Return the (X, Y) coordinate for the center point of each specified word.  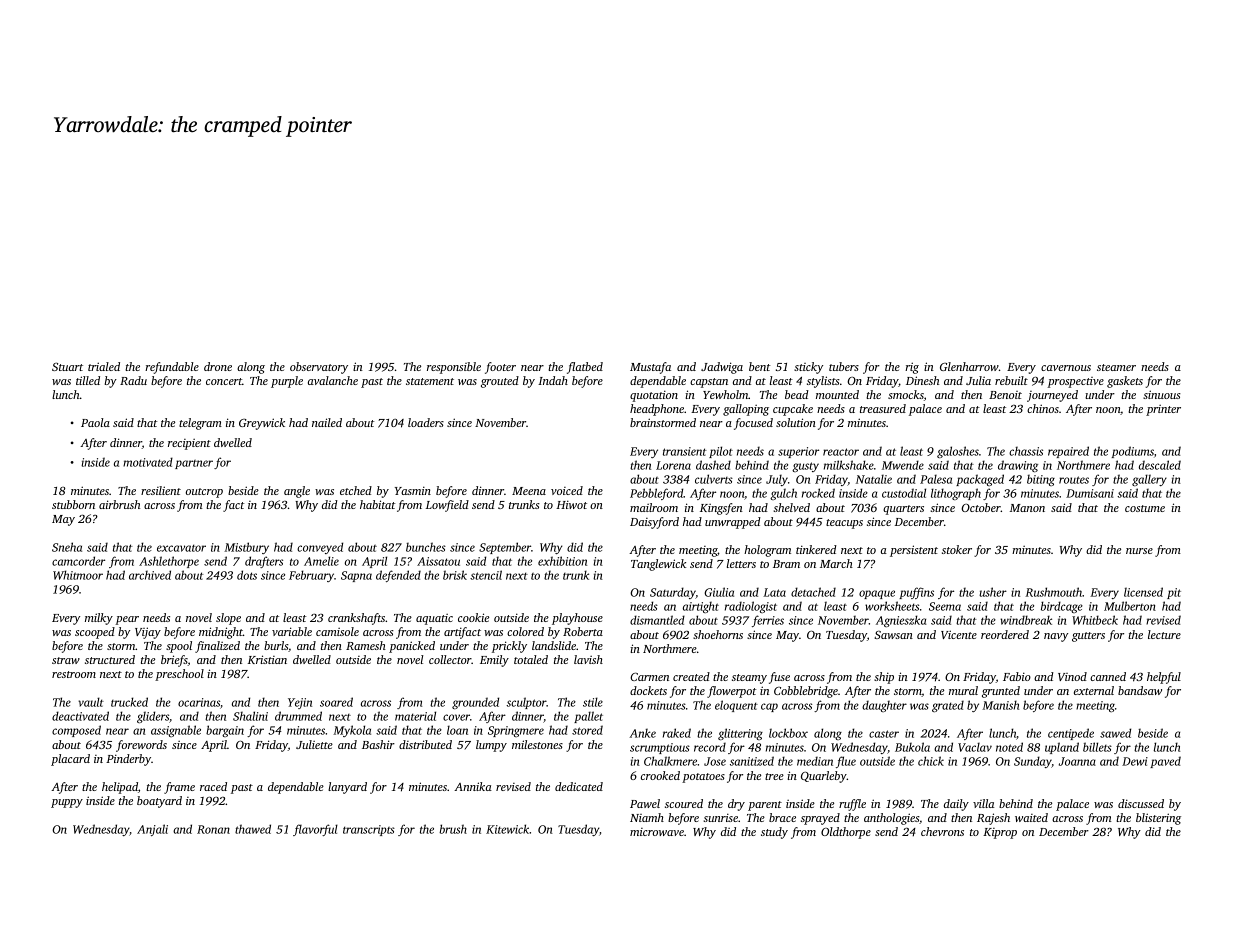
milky (99, 619)
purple (287, 382)
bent (760, 366)
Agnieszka (901, 621)
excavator (181, 548)
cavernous (1066, 368)
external (1094, 690)
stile (593, 702)
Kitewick (508, 829)
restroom (74, 674)
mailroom (654, 507)
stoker (957, 549)
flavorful (315, 830)
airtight (701, 607)
